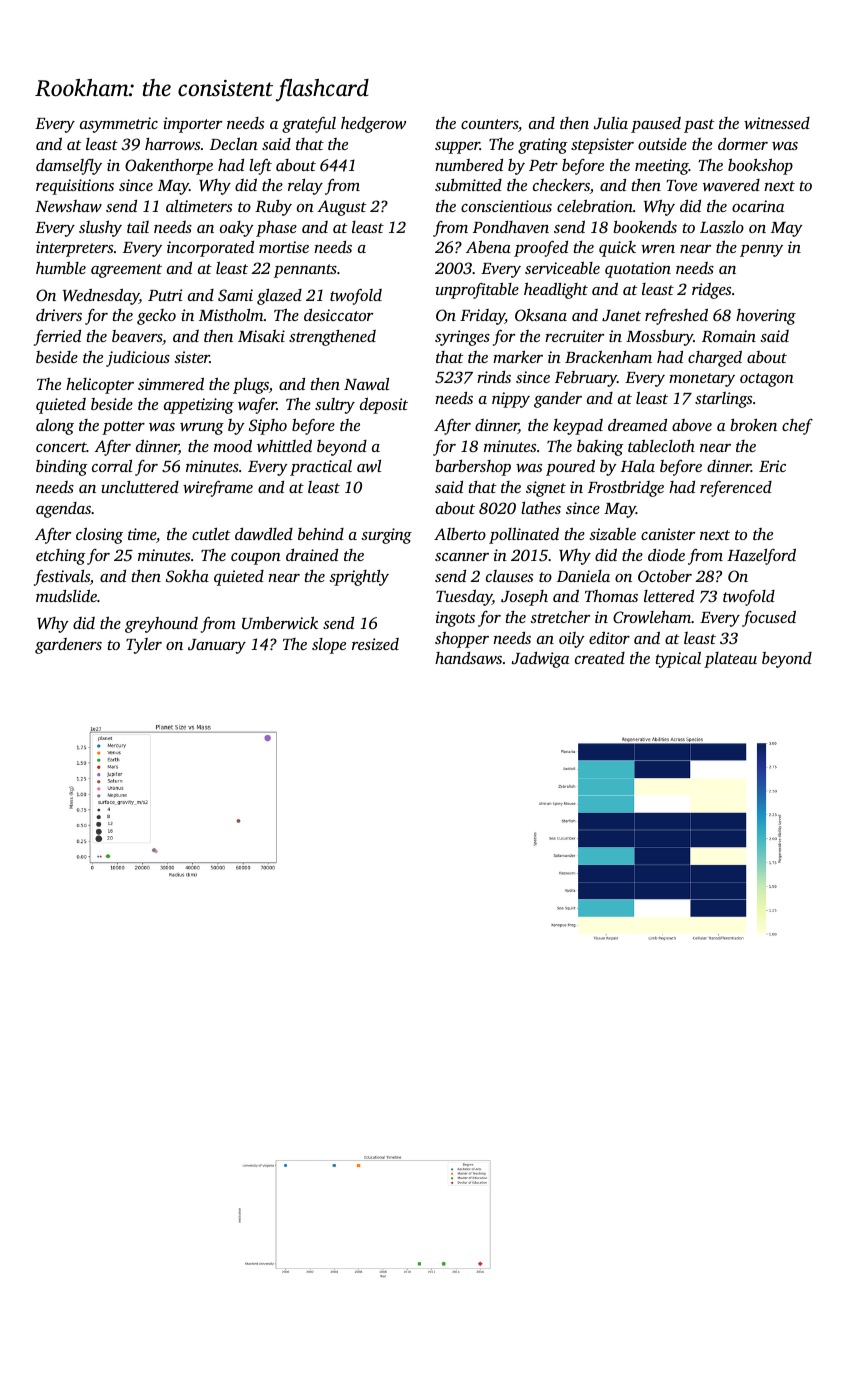  Describe the element at coordinates (369, 466) in the document. I see `awl` at that location.
